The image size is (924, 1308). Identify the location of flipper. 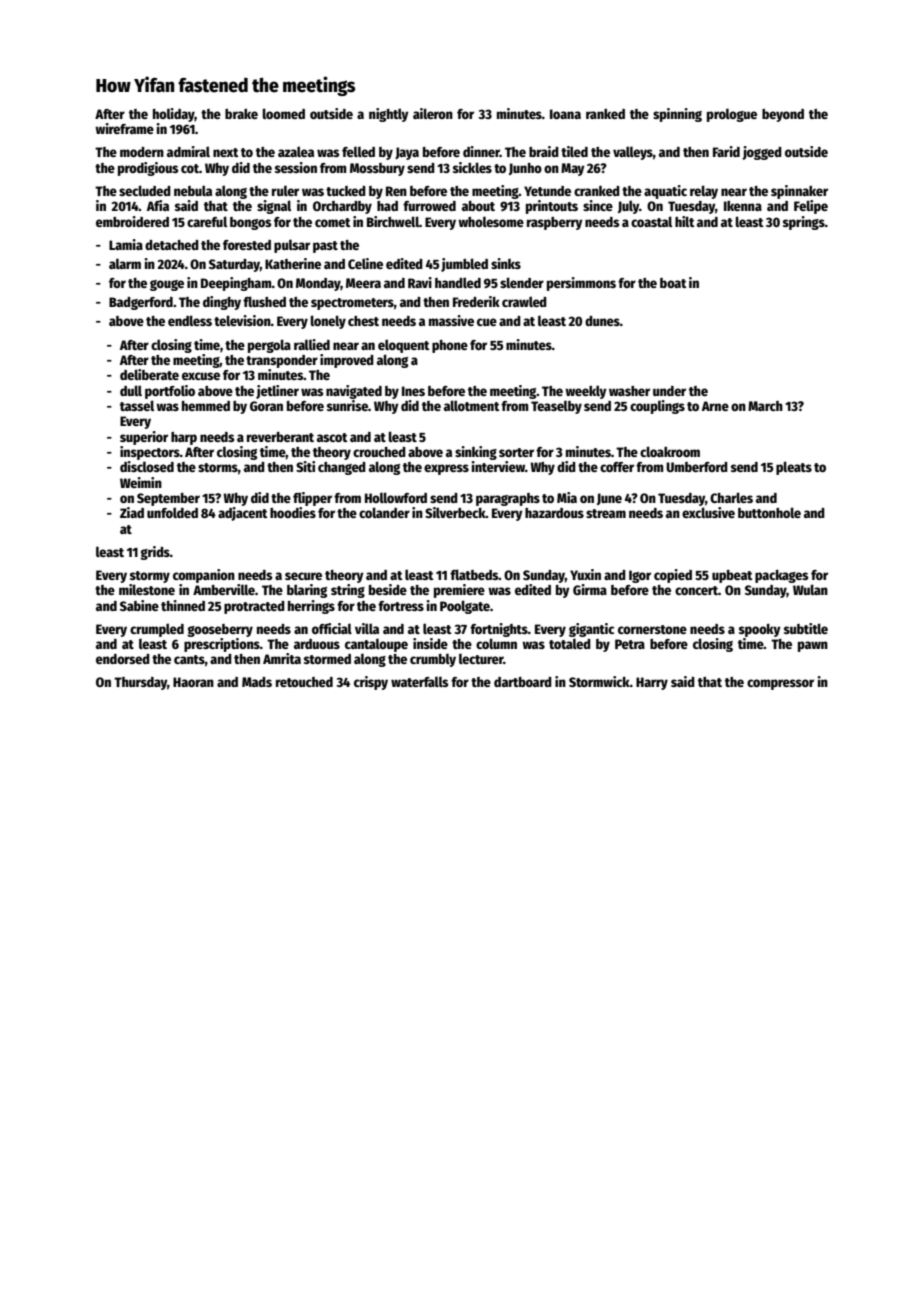
(312, 499).
